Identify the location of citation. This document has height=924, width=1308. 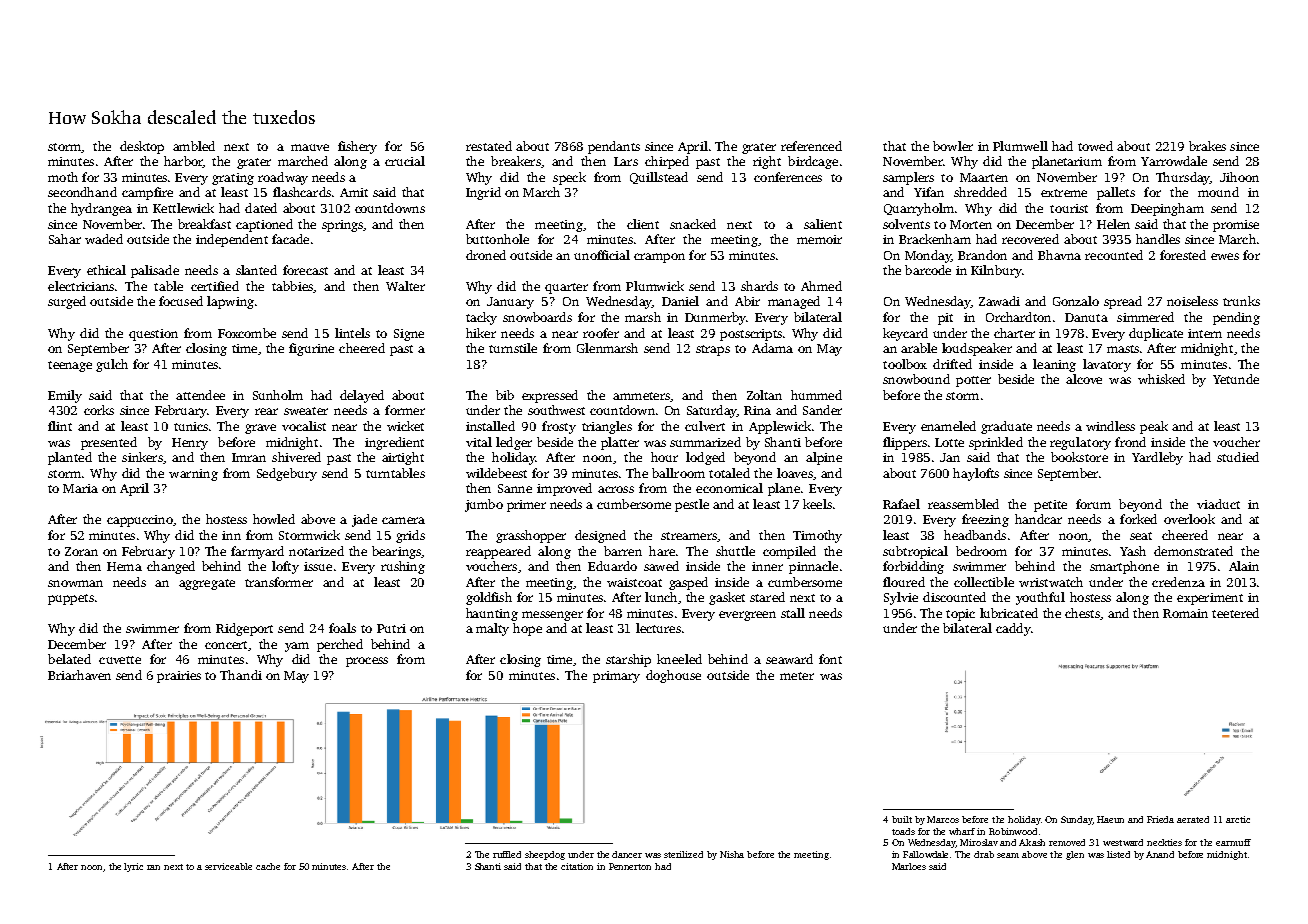
(577, 866).
